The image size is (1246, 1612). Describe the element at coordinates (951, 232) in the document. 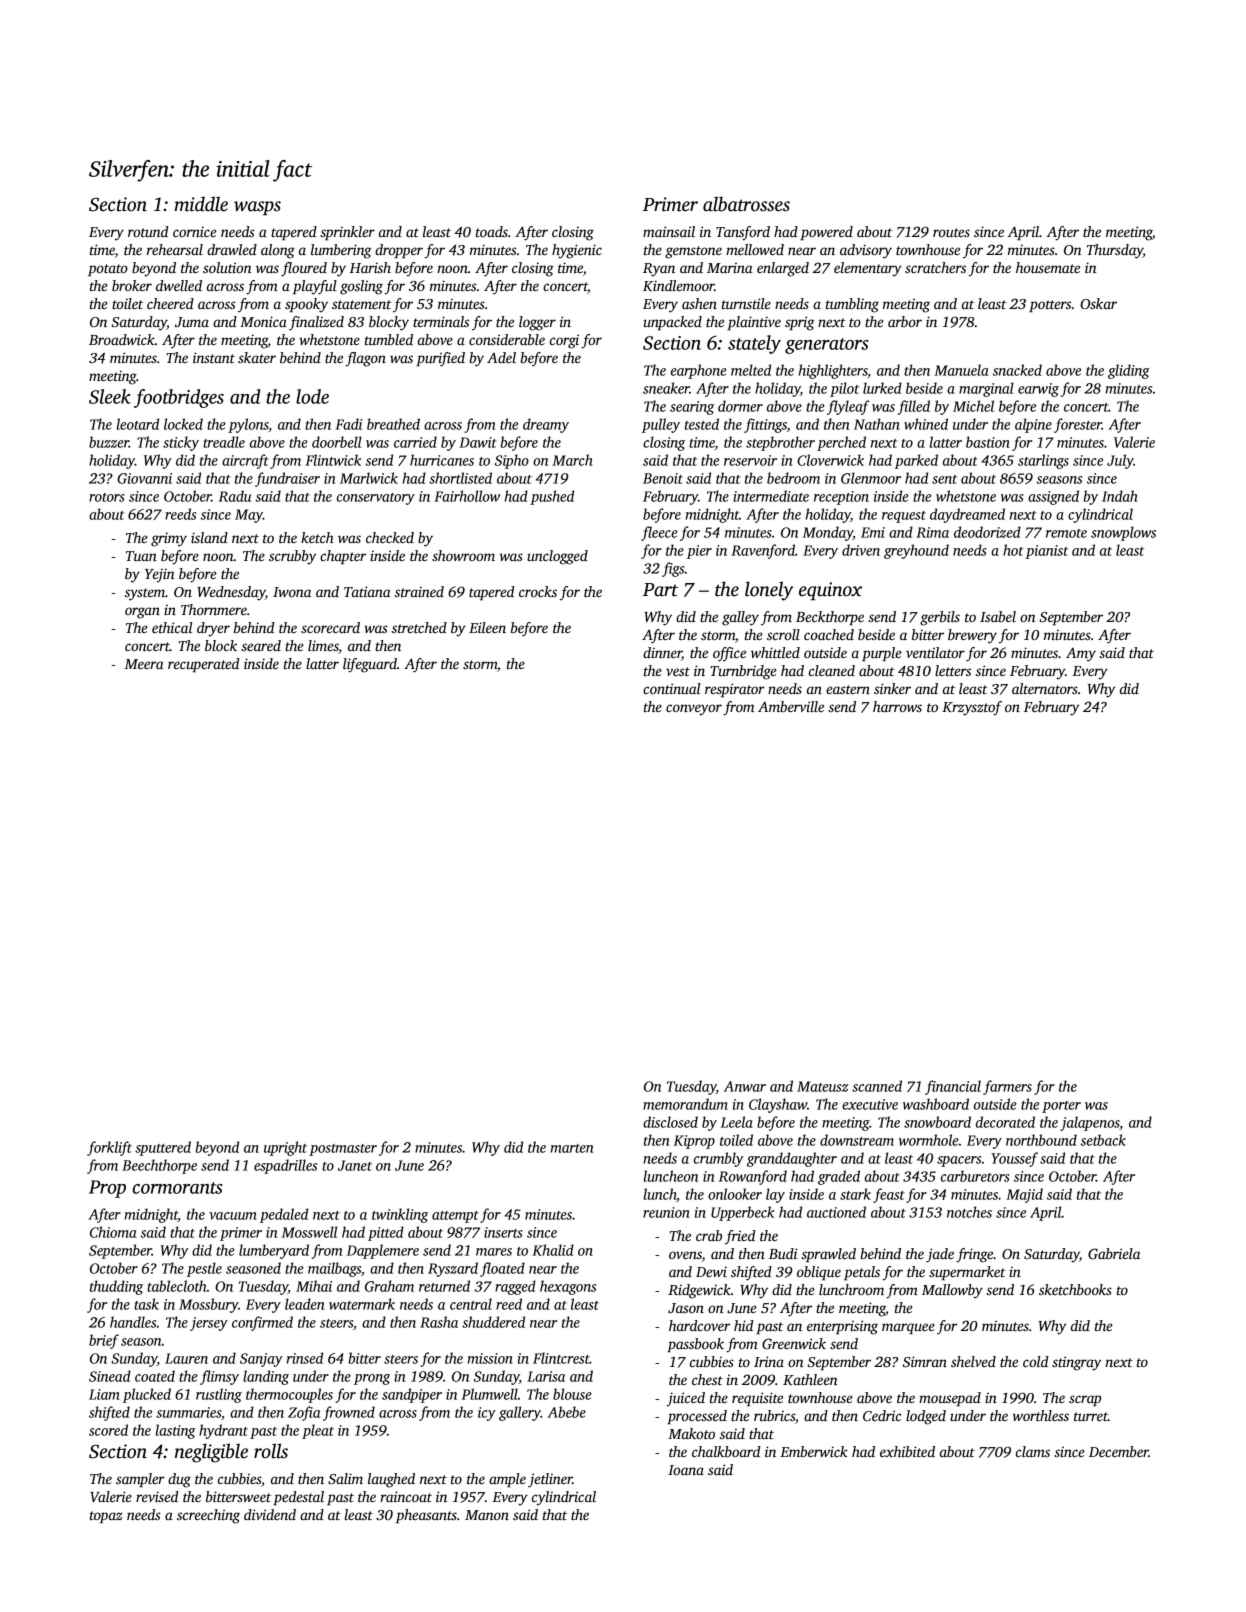

I see `routes` at that location.
